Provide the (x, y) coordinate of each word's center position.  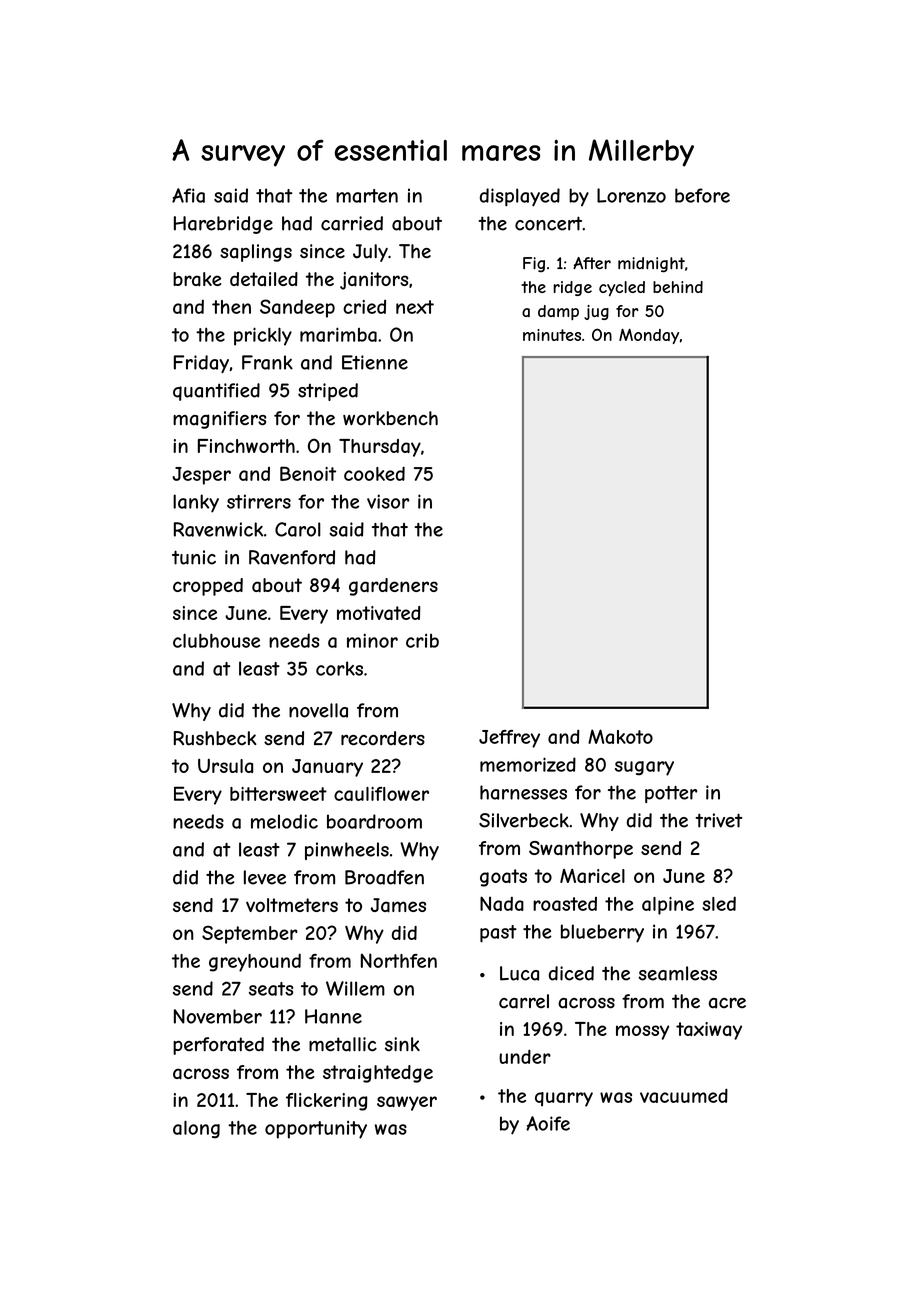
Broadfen (384, 877)
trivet (718, 820)
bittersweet (278, 794)
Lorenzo (631, 195)
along (196, 1129)
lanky (196, 503)
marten (367, 196)
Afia (188, 195)
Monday (649, 336)
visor (388, 501)
